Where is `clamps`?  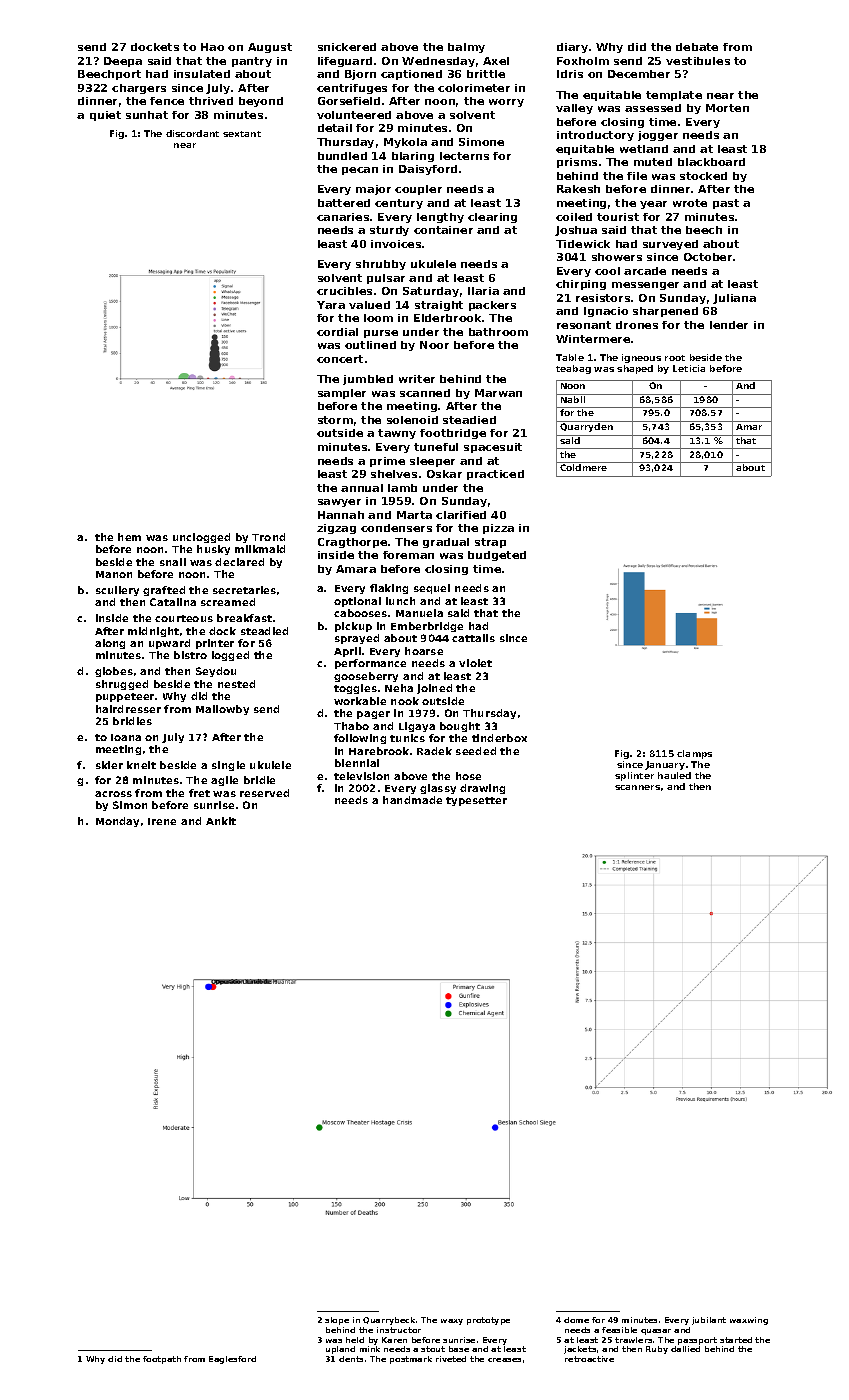 clamps is located at coordinates (694, 754).
